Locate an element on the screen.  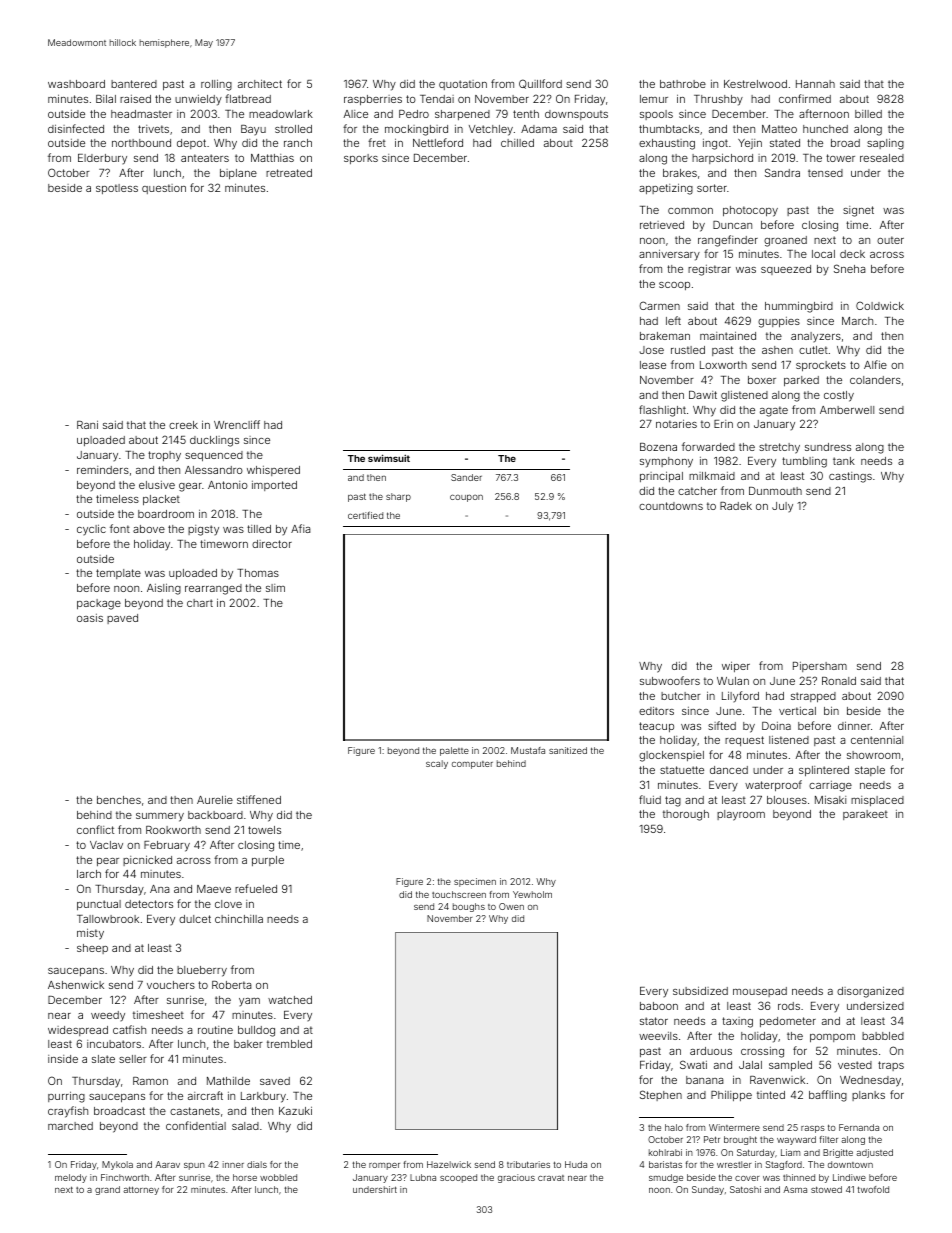
cravat is located at coordinates (551, 1178).
